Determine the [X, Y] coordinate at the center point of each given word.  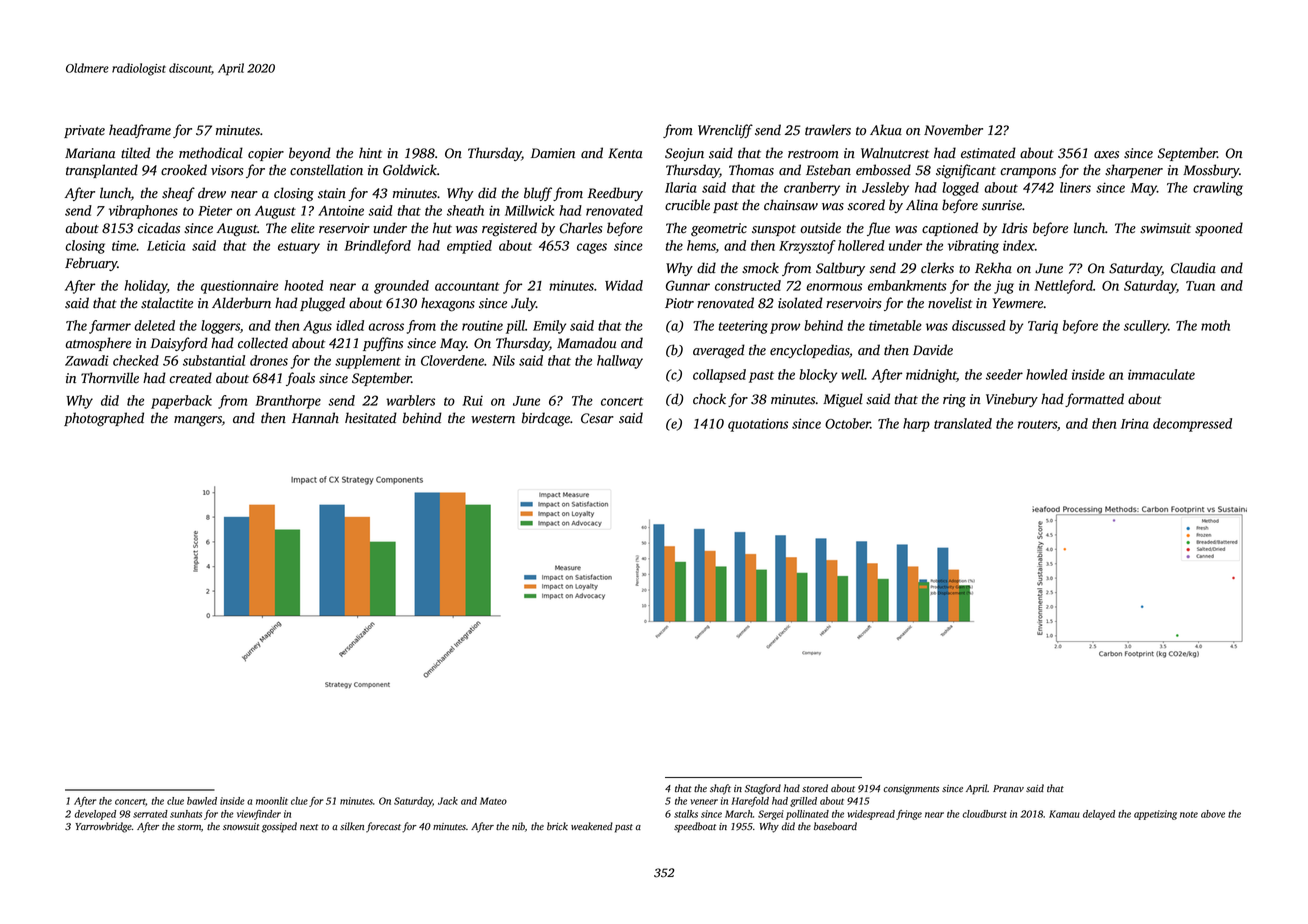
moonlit [272, 801]
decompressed [1192, 425]
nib [518, 826]
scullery [1146, 327]
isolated [800, 303]
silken [352, 826]
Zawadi [86, 360]
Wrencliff [725, 131]
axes [1106, 155]
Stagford [763, 789]
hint [370, 153]
